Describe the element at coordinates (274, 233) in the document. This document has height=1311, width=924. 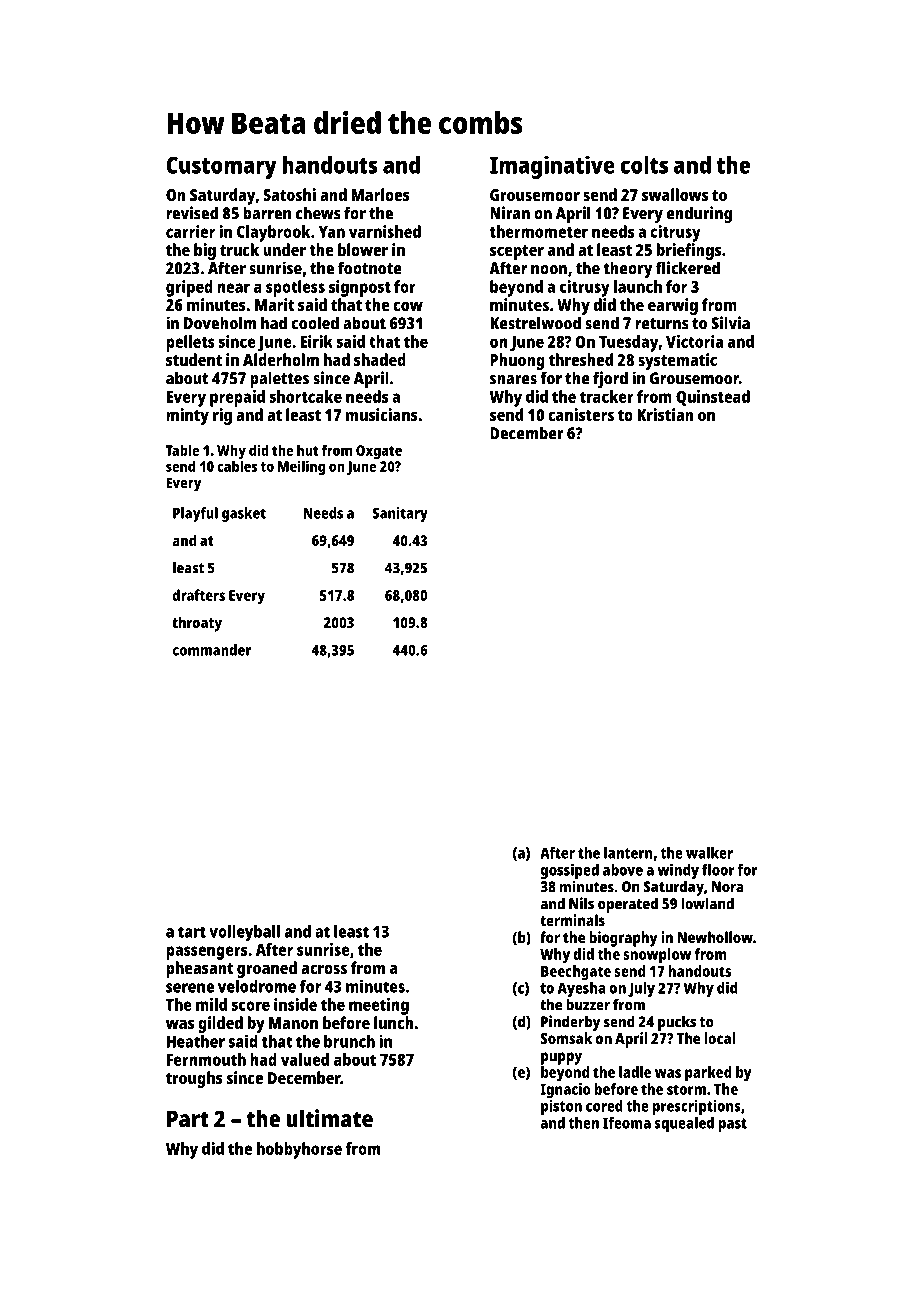
I see `Claybrook` at that location.
